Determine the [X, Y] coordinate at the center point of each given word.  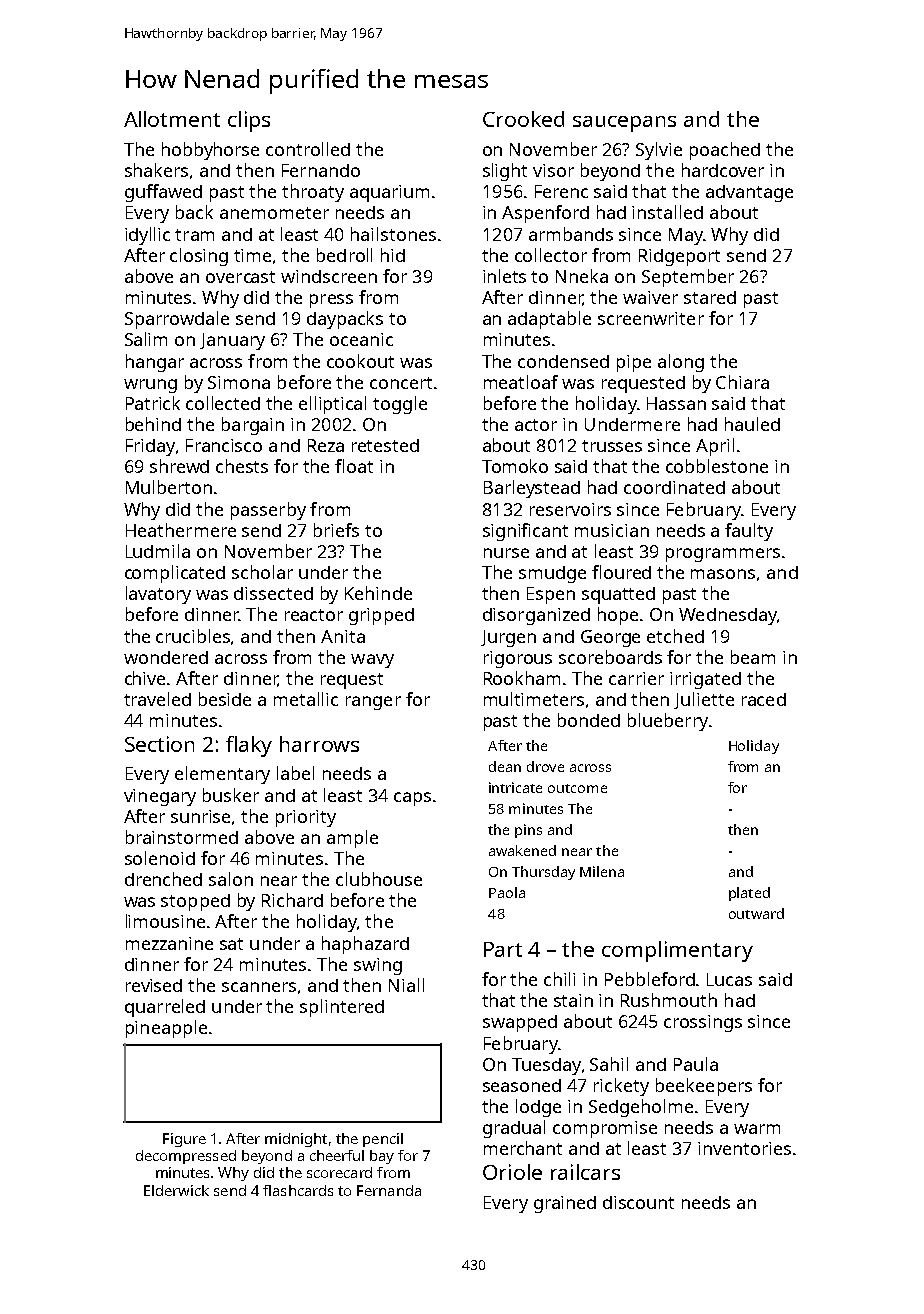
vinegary [160, 797]
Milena [602, 871]
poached [725, 151]
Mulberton [169, 487]
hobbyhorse [210, 151]
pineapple [166, 1029]
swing [378, 966]
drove [545, 766]
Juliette [704, 700]
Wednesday [728, 616]
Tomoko [515, 466]
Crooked [523, 119]
